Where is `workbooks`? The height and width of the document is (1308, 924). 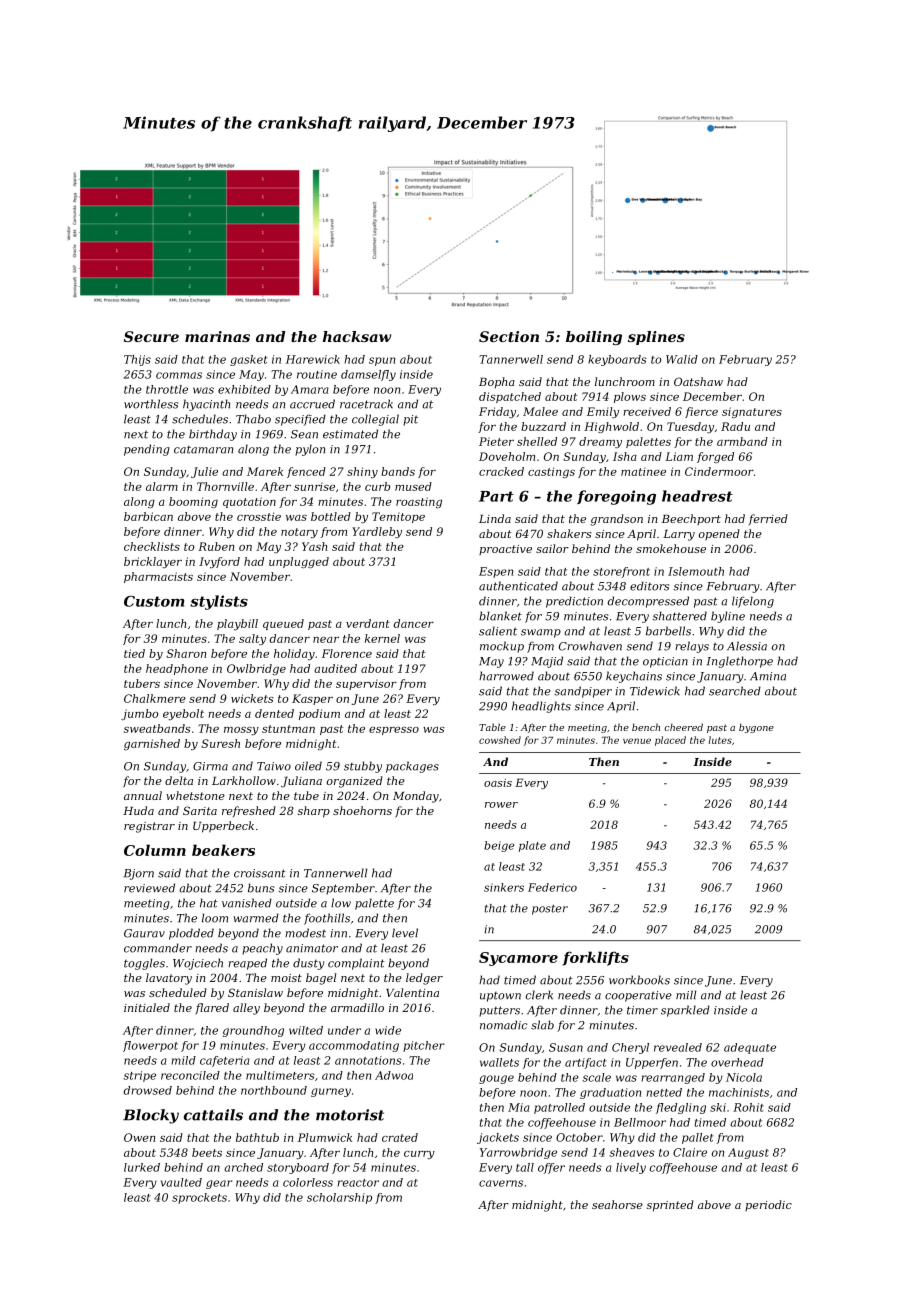 workbooks is located at coordinates (639, 980).
